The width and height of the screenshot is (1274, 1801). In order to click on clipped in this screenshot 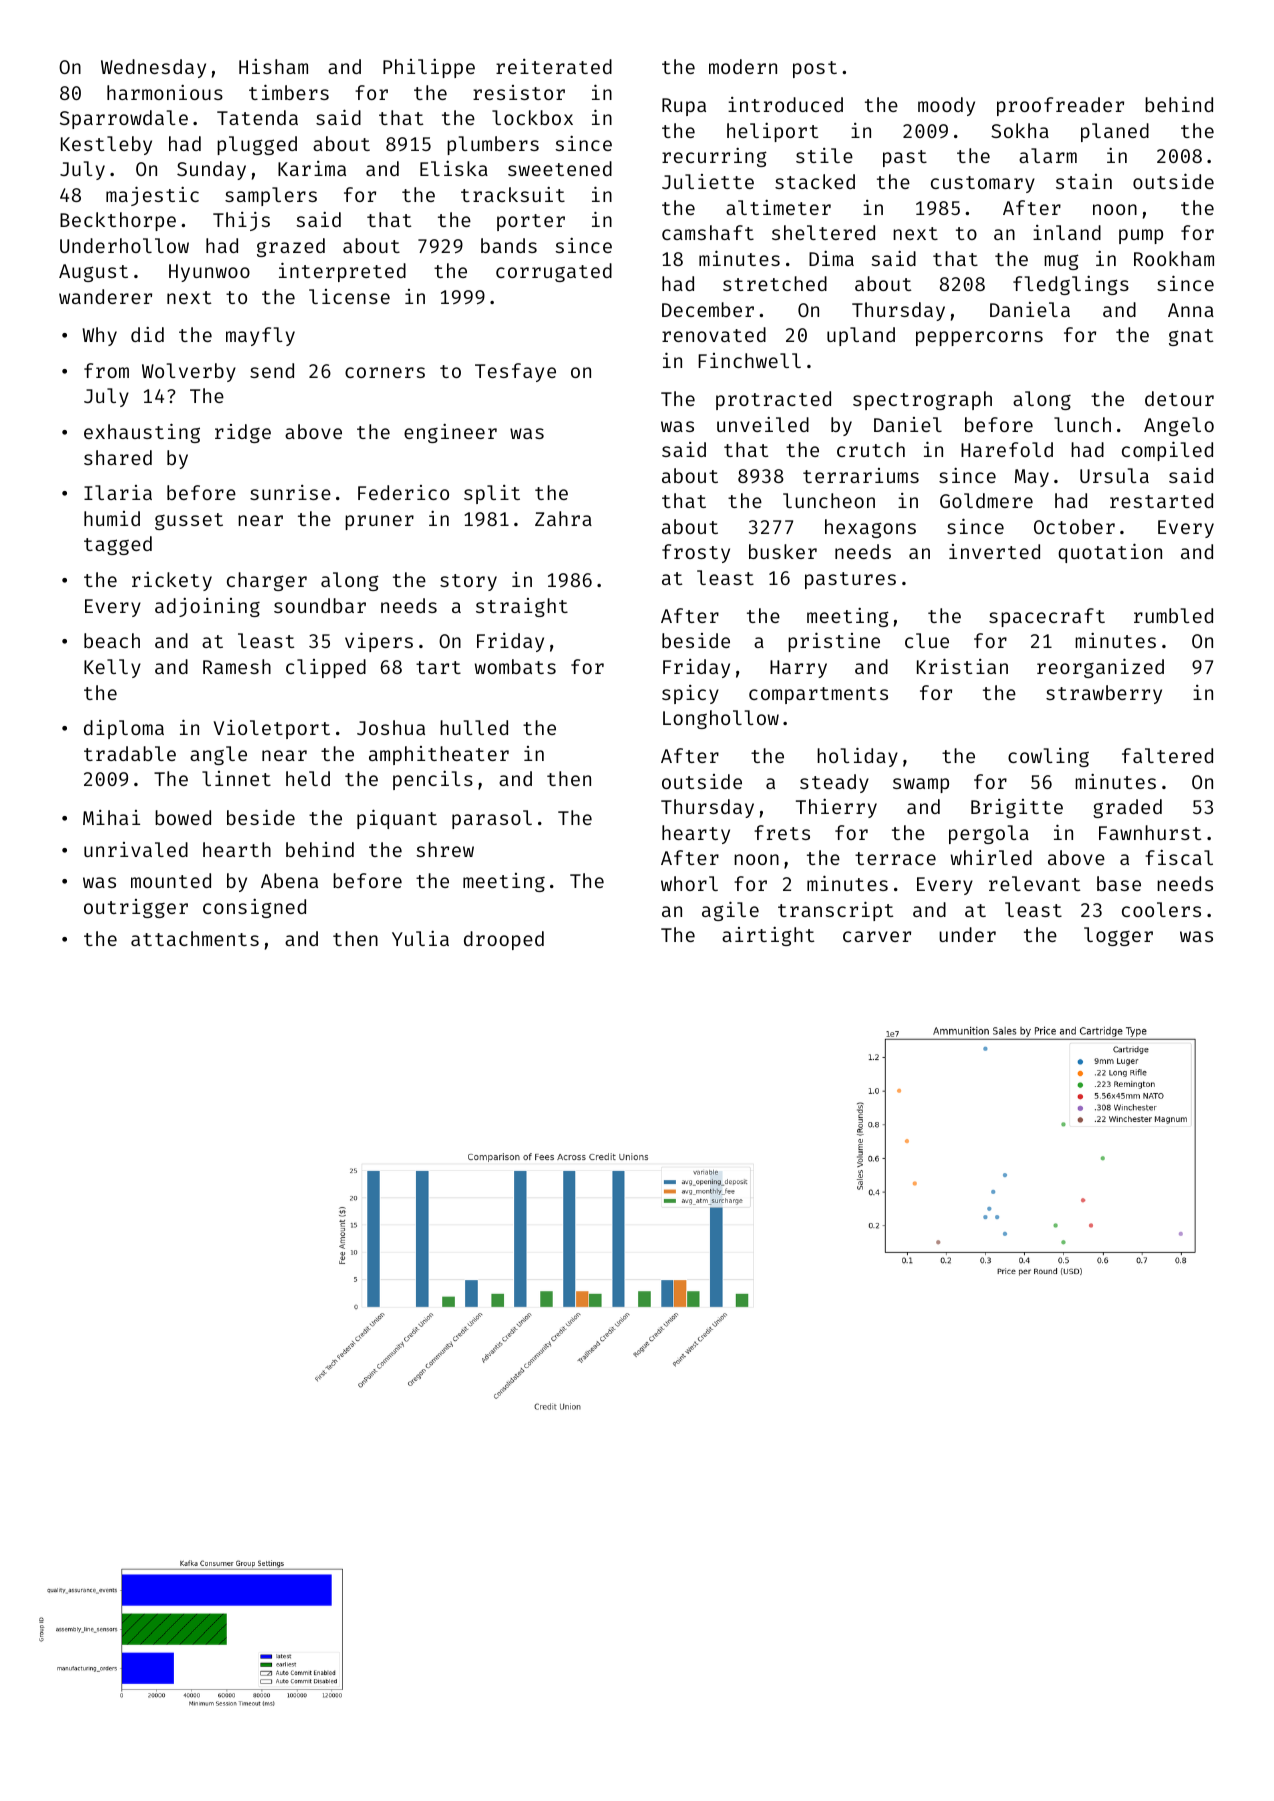, I will do `click(326, 668)`.
